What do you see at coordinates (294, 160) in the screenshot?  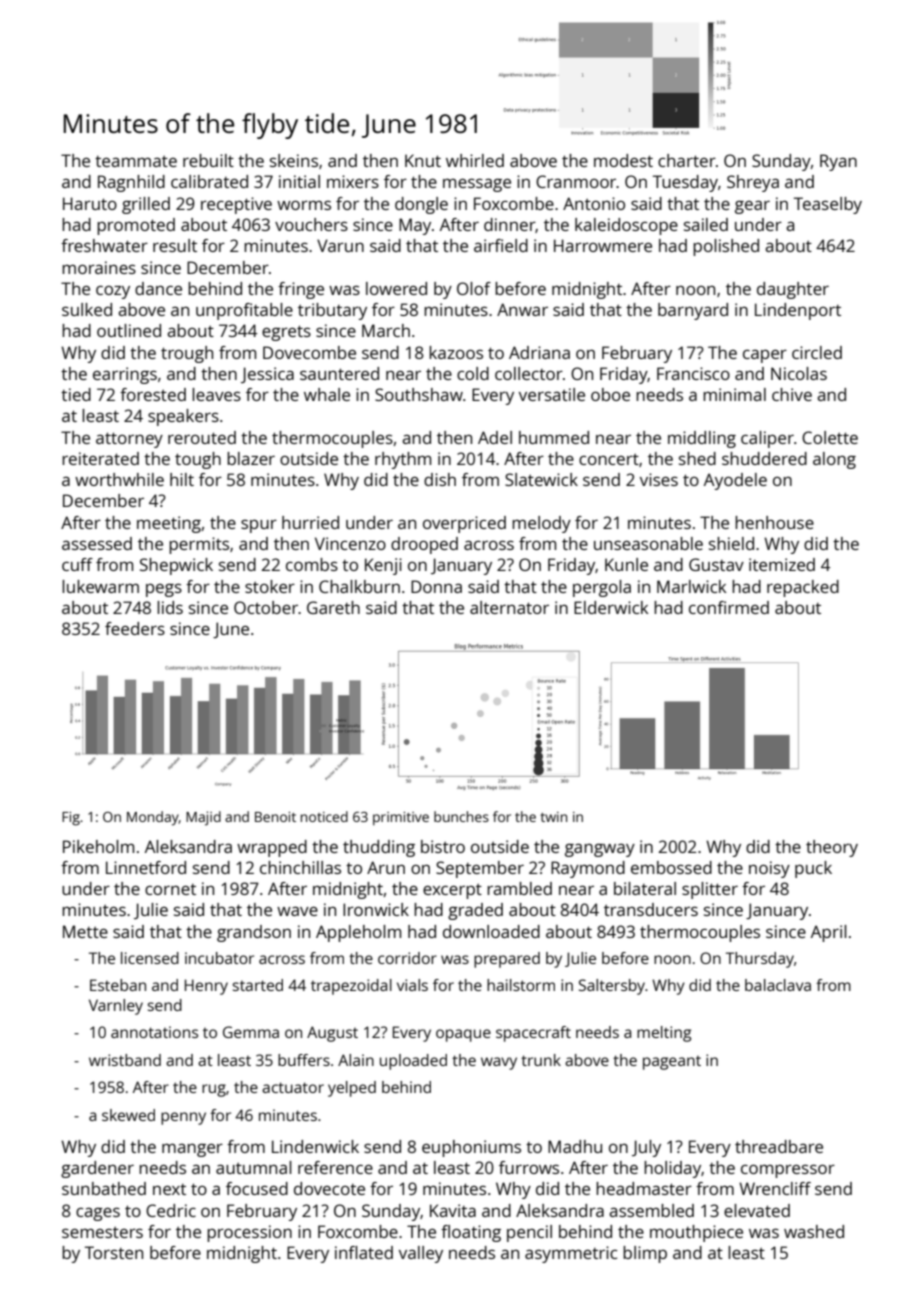 I see `skeins` at bounding box center [294, 160].
